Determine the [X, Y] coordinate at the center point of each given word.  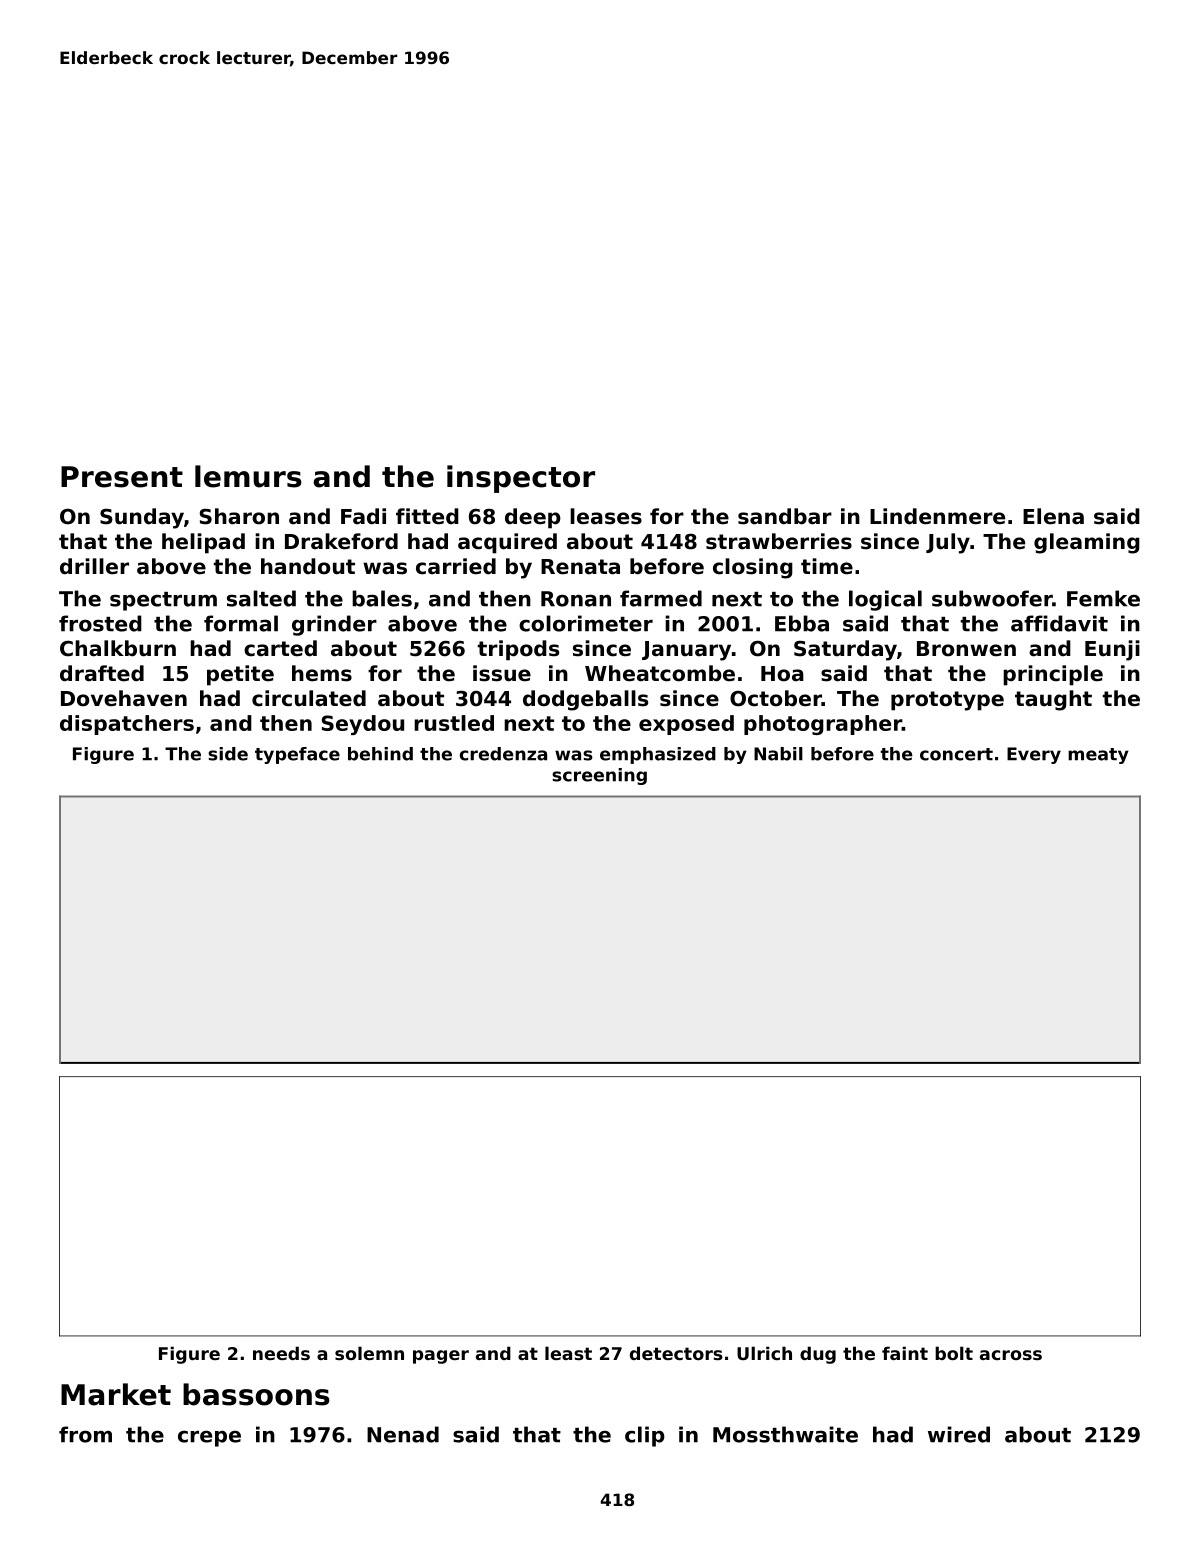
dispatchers [127, 725]
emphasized [658, 755]
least [568, 1353]
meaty [1098, 756]
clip [645, 1436]
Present [122, 477]
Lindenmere [937, 516]
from [85, 1434]
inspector [521, 479]
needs [281, 1353]
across [1011, 1355]
